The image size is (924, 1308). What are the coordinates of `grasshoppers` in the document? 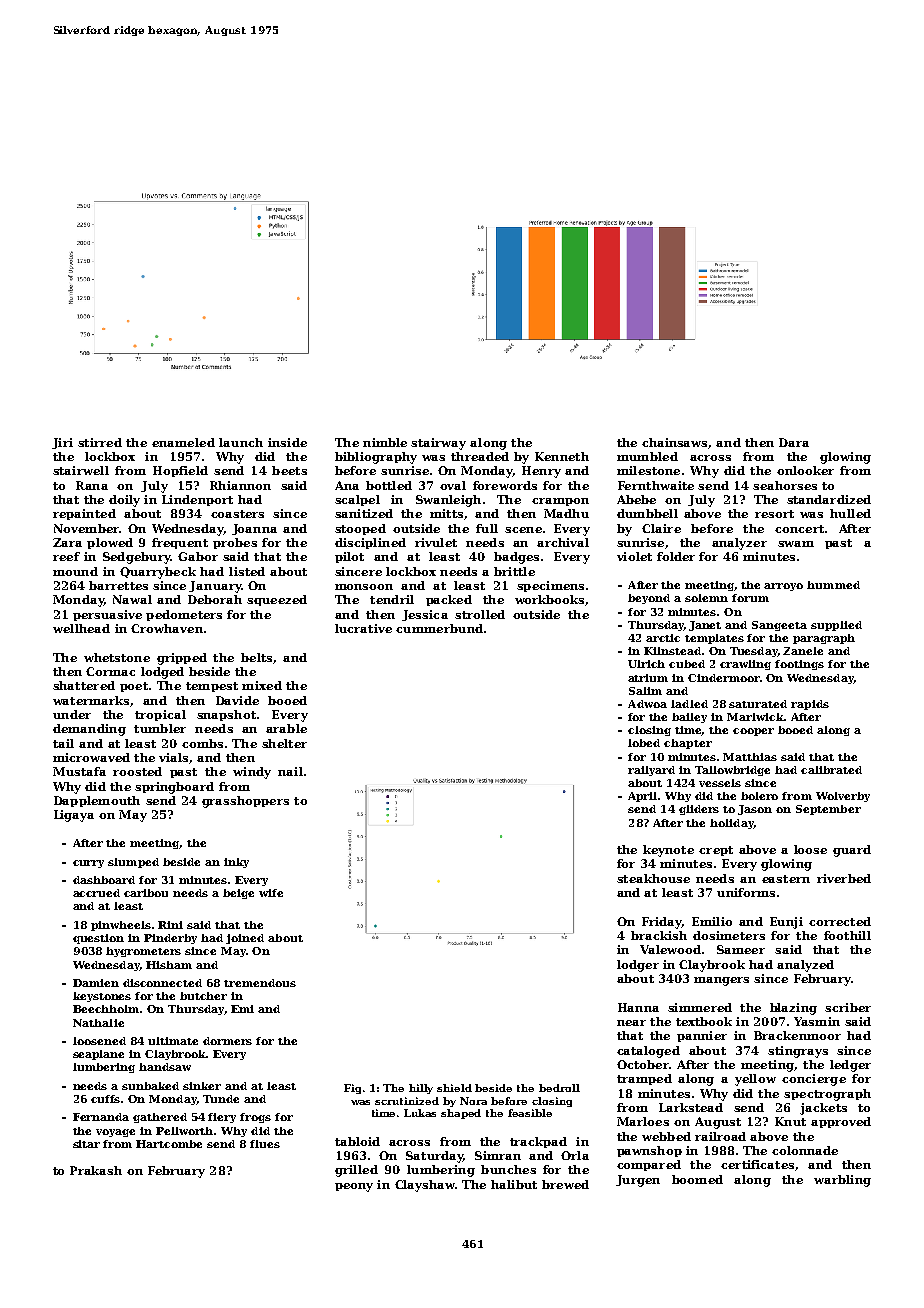 It's located at (245, 802).
